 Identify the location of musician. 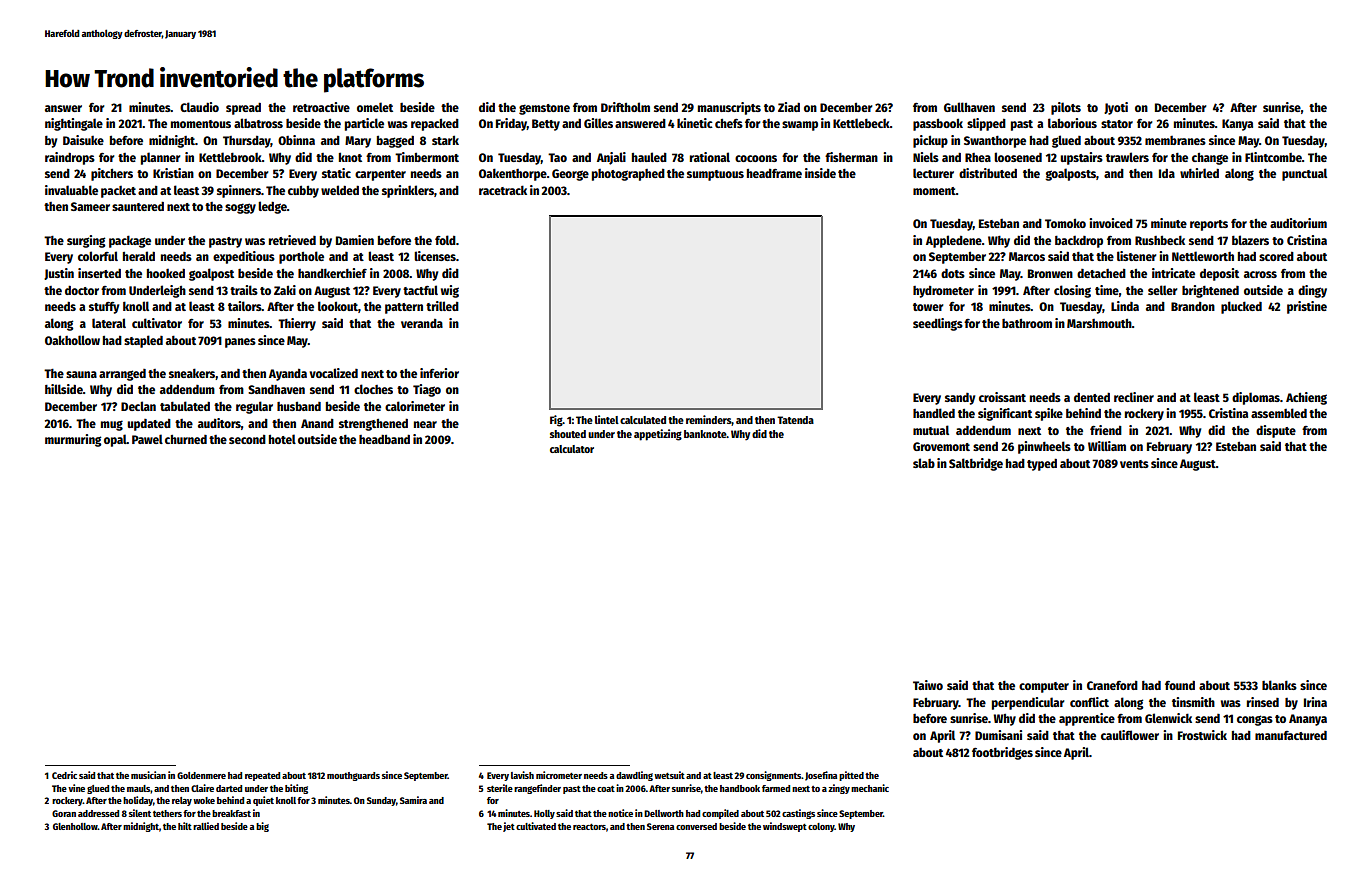
(148, 775).
